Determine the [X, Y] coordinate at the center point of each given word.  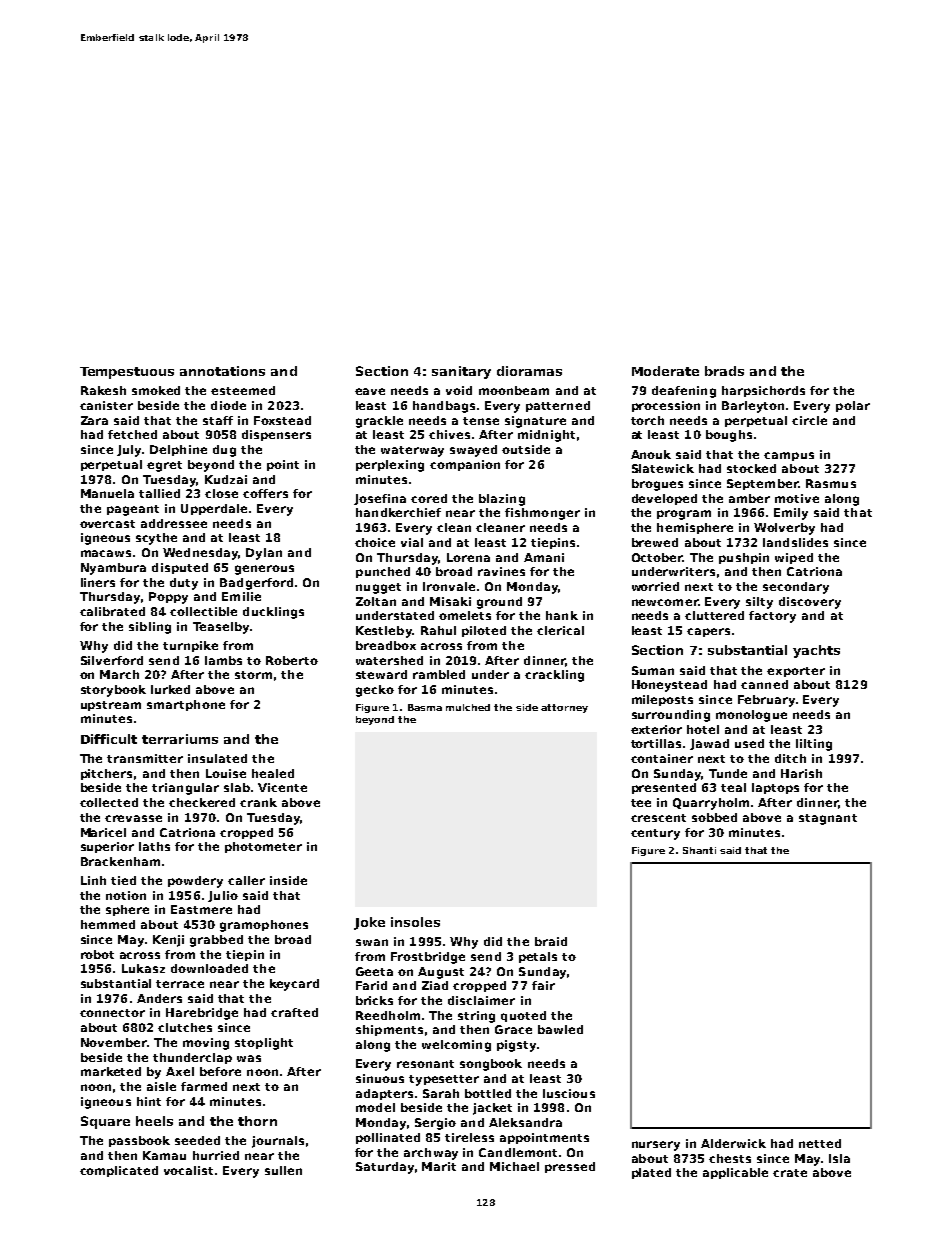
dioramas [529, 371]
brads [724, 371]
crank [258, 802]
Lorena [468, 557]
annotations [222, 371]
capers [708, 632]
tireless [469, 1137]
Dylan [264, 554]
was [249, 1058]
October [657, 557]
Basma [425, 707]
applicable [735, 1173]
